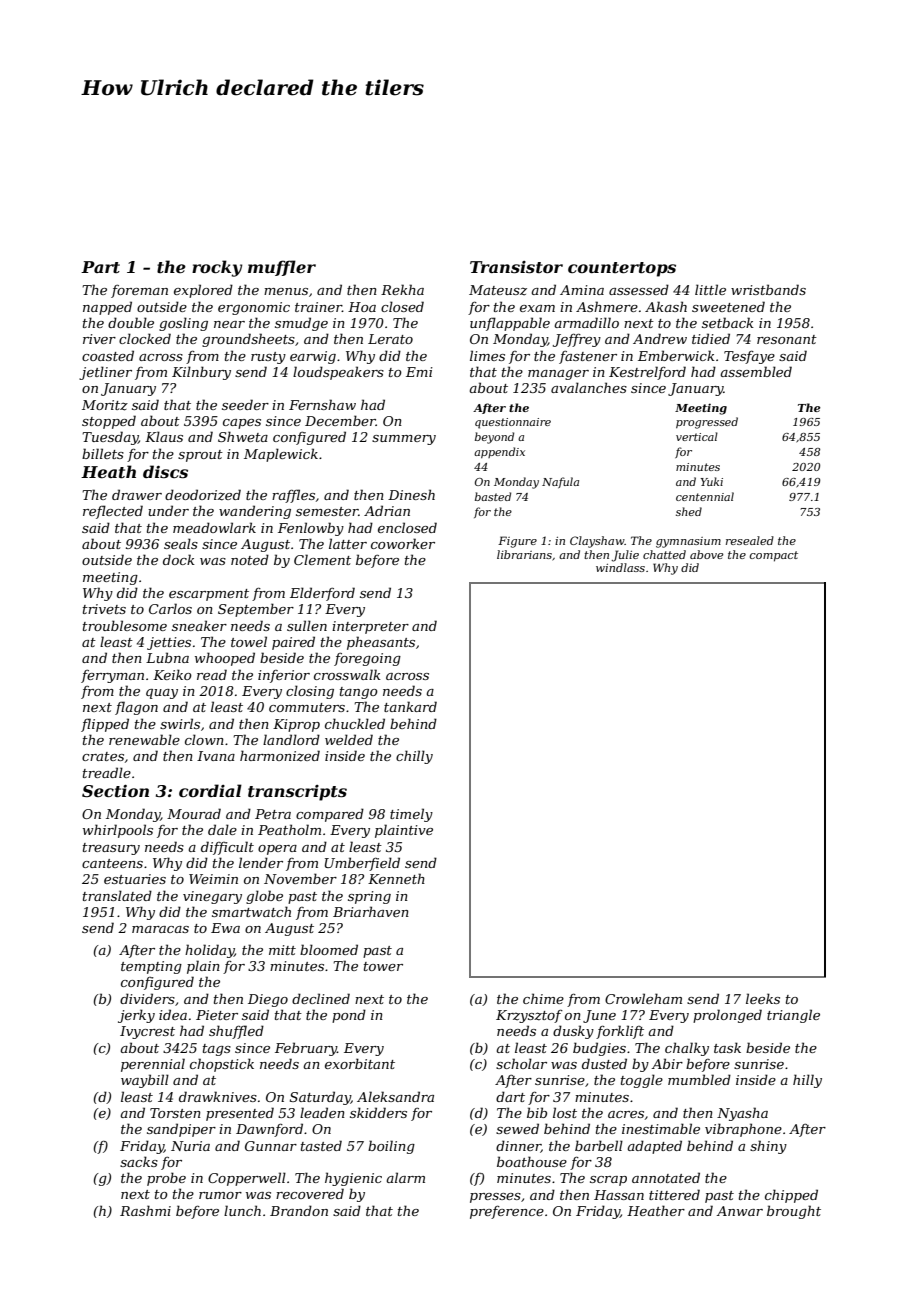 This screenshot has width=908, height=1316. What do you see at coordinates (209, 951) in the screenshot?
I see `holiday` at bounding box center [209, 951].
